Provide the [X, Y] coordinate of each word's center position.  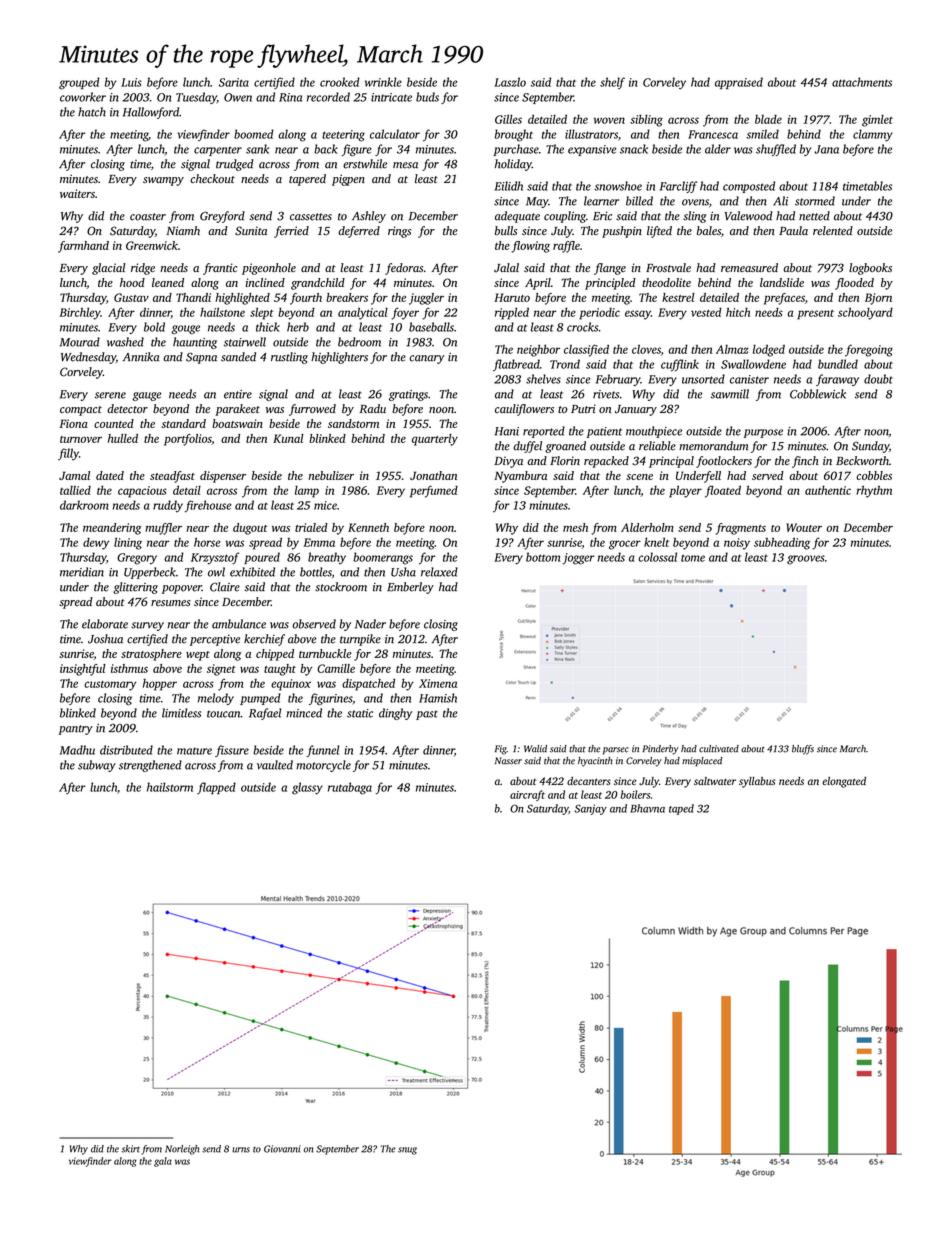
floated [723, 491]
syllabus [757, 782]
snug [407, 1151]
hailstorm [170, 787]
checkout [212, 178]
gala [163, 1162]
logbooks [870, 269]
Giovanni [282, 1149]
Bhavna [647, 808]
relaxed [439, 572]
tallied [75, 490]
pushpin [622, 232]
